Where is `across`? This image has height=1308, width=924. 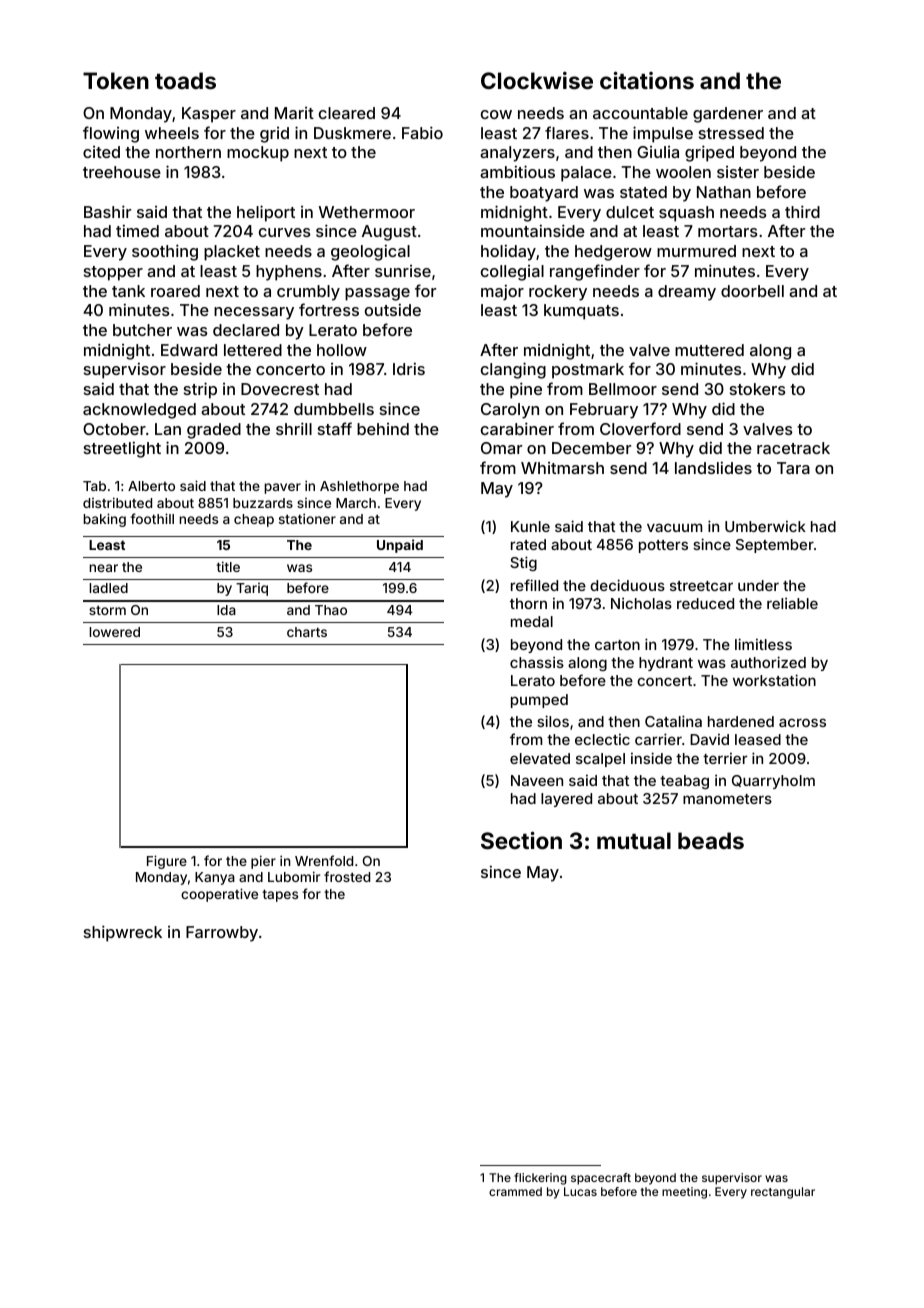 across is located at coordinates (802, 722).
